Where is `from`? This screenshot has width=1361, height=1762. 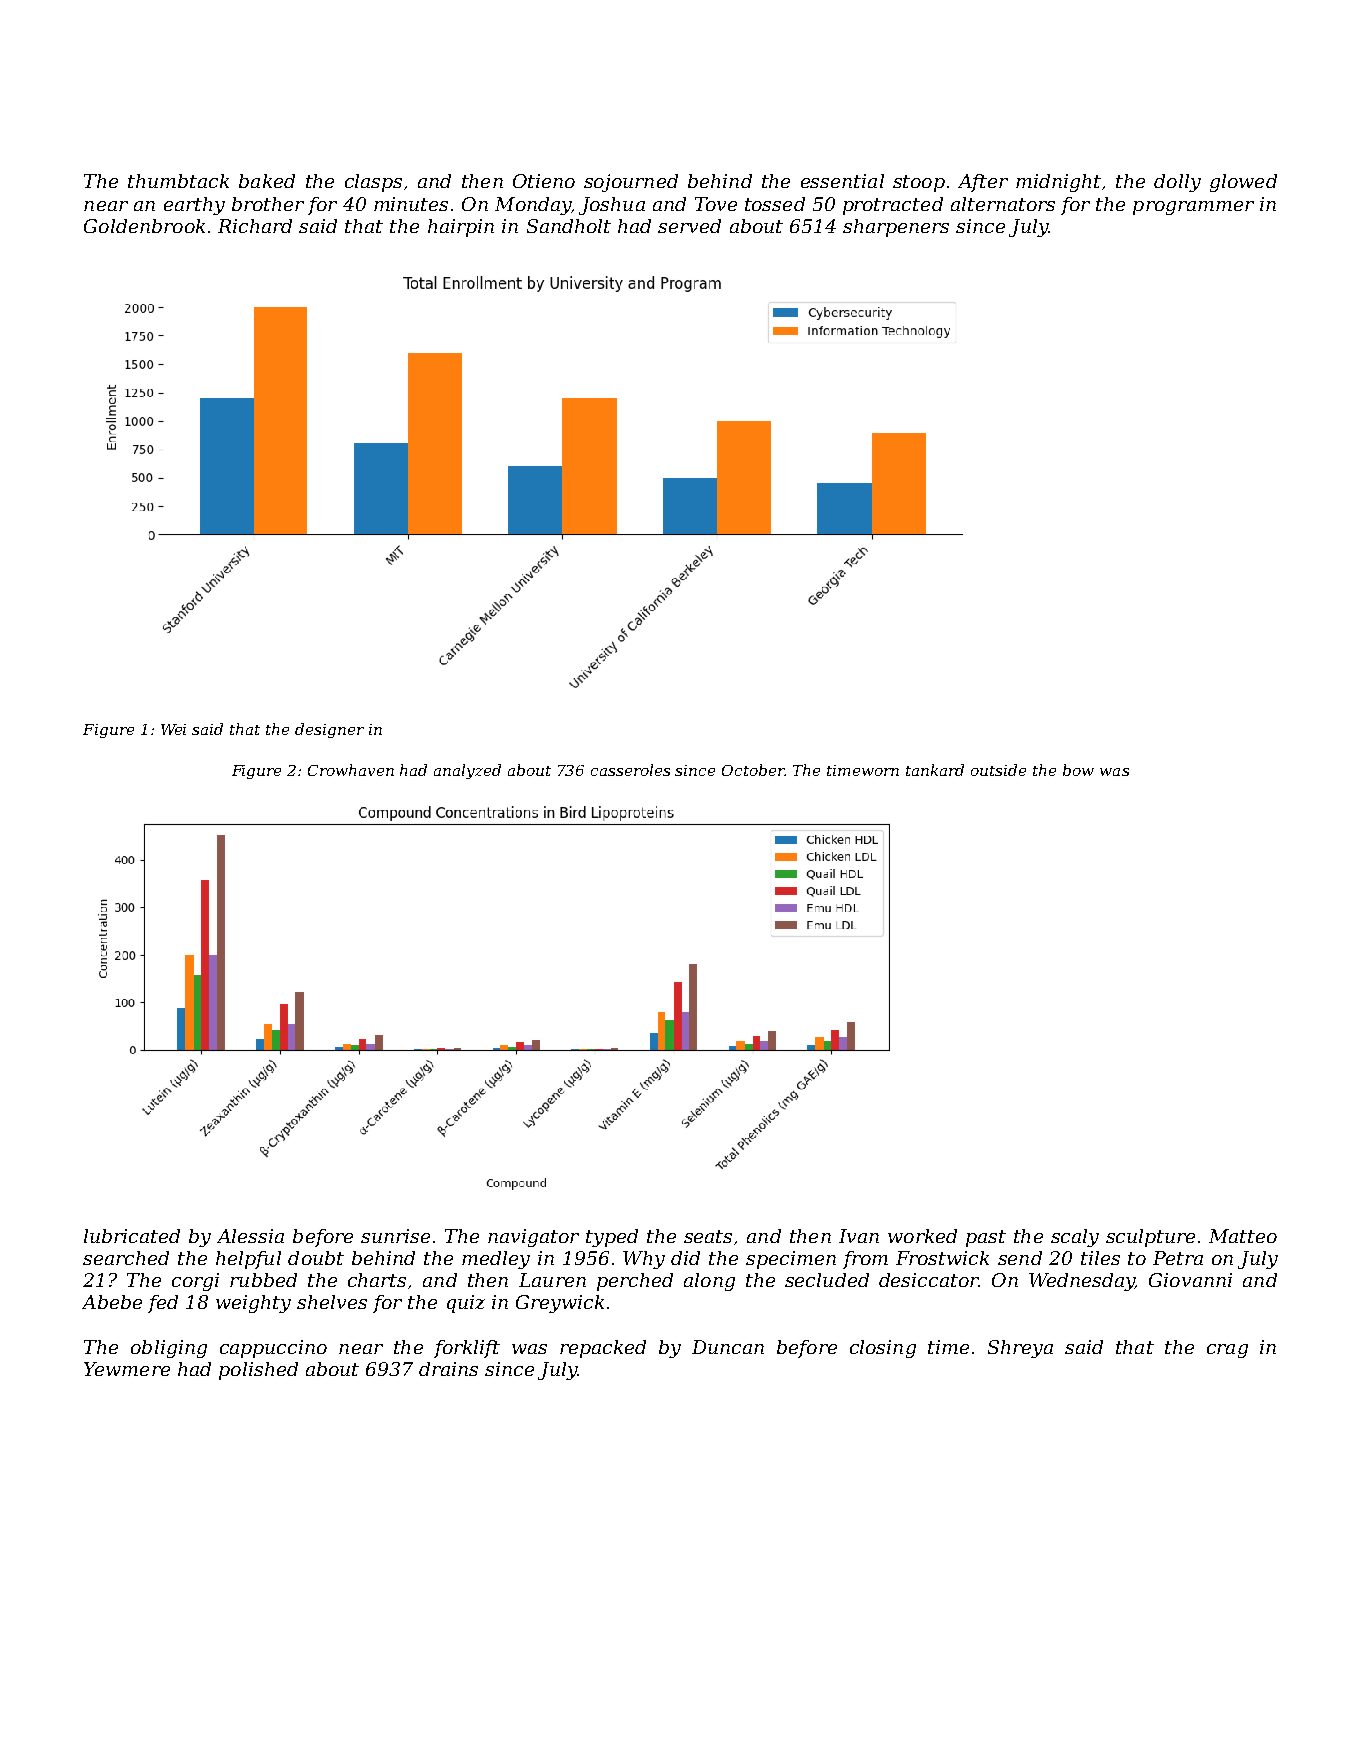
from is located at coordinates (865, 1260).
